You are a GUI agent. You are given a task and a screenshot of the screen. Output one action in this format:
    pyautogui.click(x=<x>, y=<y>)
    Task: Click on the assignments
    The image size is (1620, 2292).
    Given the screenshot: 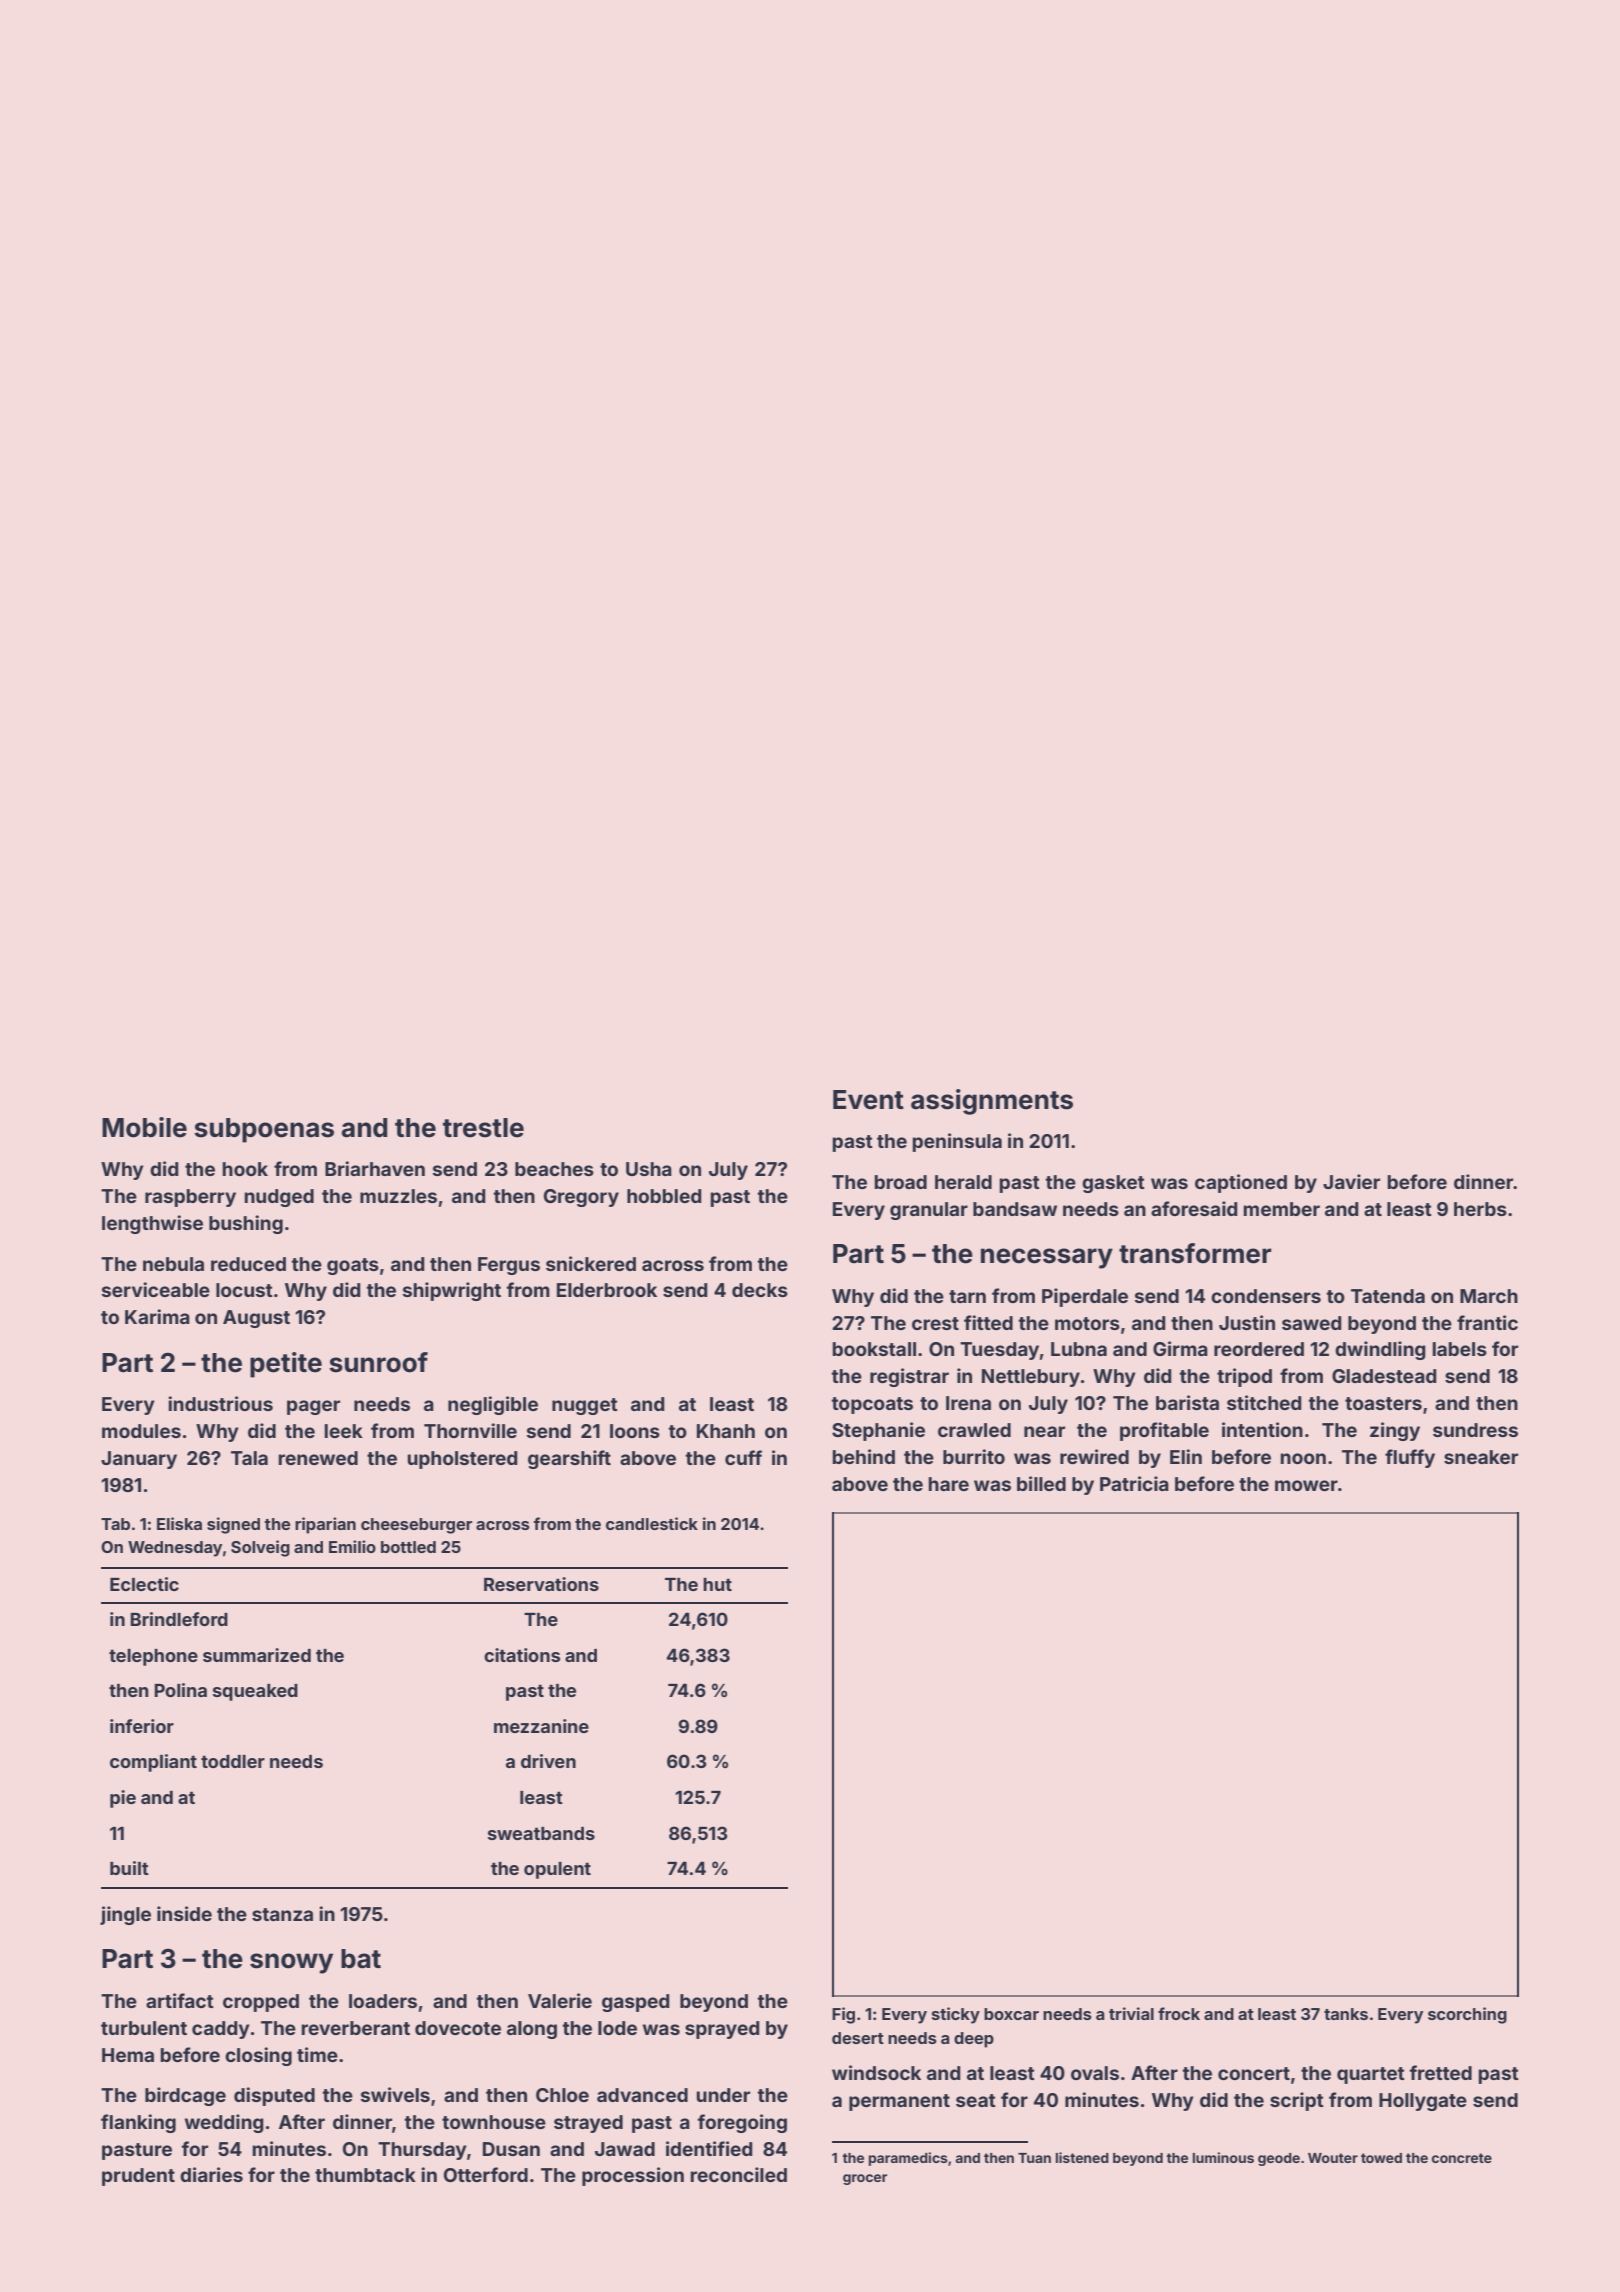 What is the action you would take?
    pyautogui.click(x=992, y=1102)
